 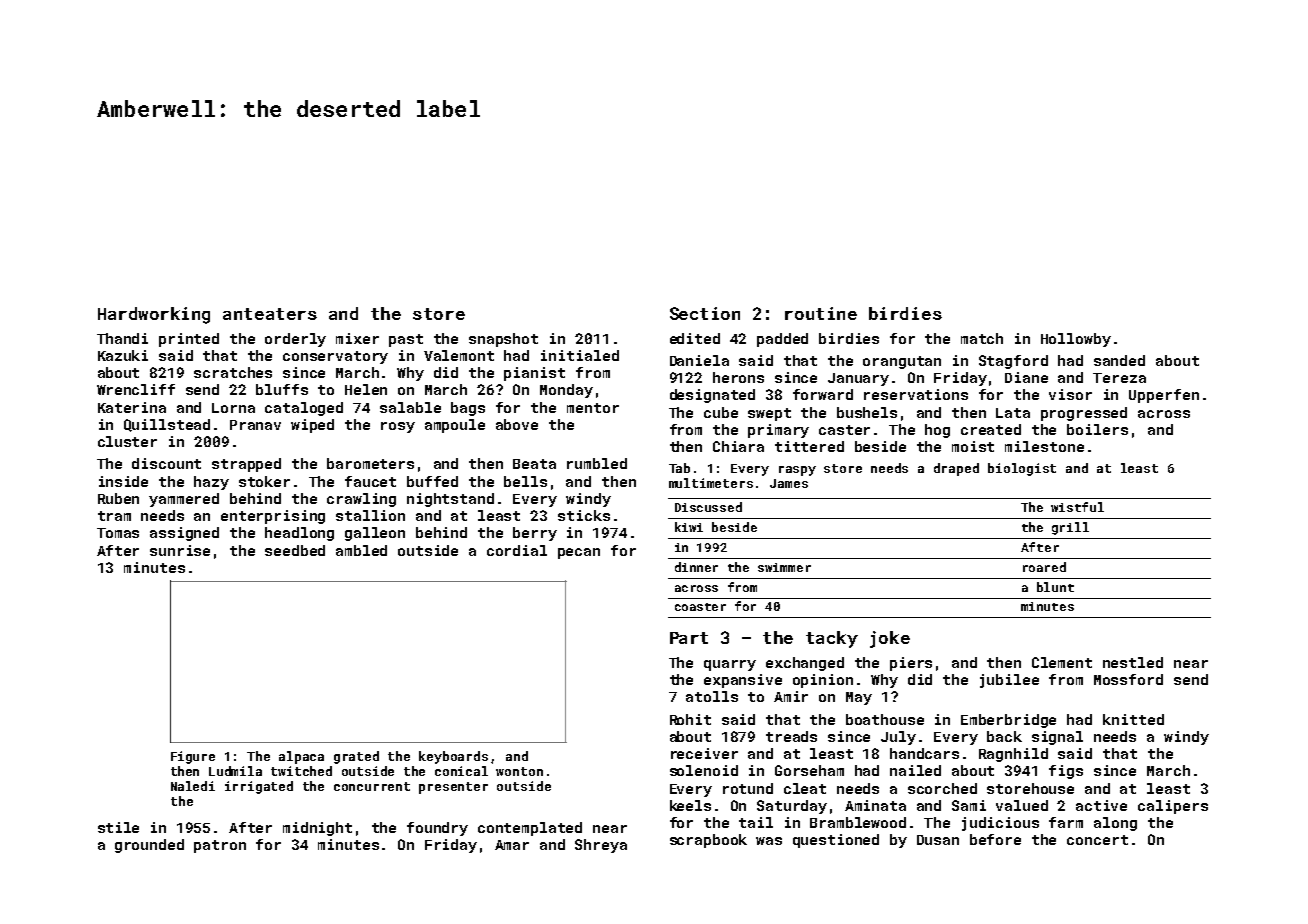 I want to click on milestone, so click(x=1044, y=446).
